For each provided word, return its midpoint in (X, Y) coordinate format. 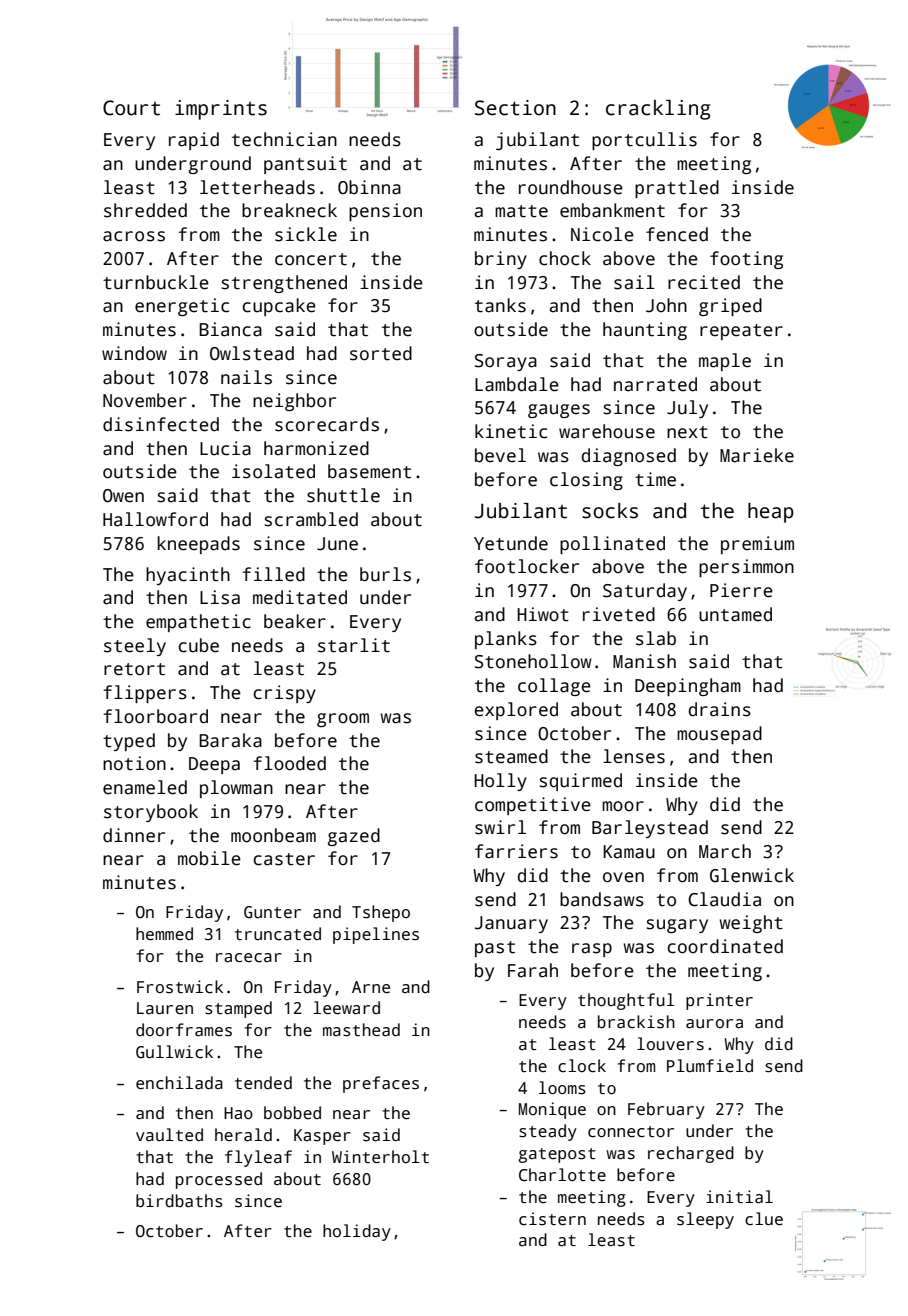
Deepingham (688, 687)
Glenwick (752, 875)
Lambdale (517, 384)
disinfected (161, 424)
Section (515, 108)
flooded (289, 763)
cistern (552, 1219)
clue (764, 1219)
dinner (134, 835)
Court (131, 108)
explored (516, 711)
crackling (658, 110)
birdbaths (179, 1201)
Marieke (757, 455)
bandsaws (602, 899)
